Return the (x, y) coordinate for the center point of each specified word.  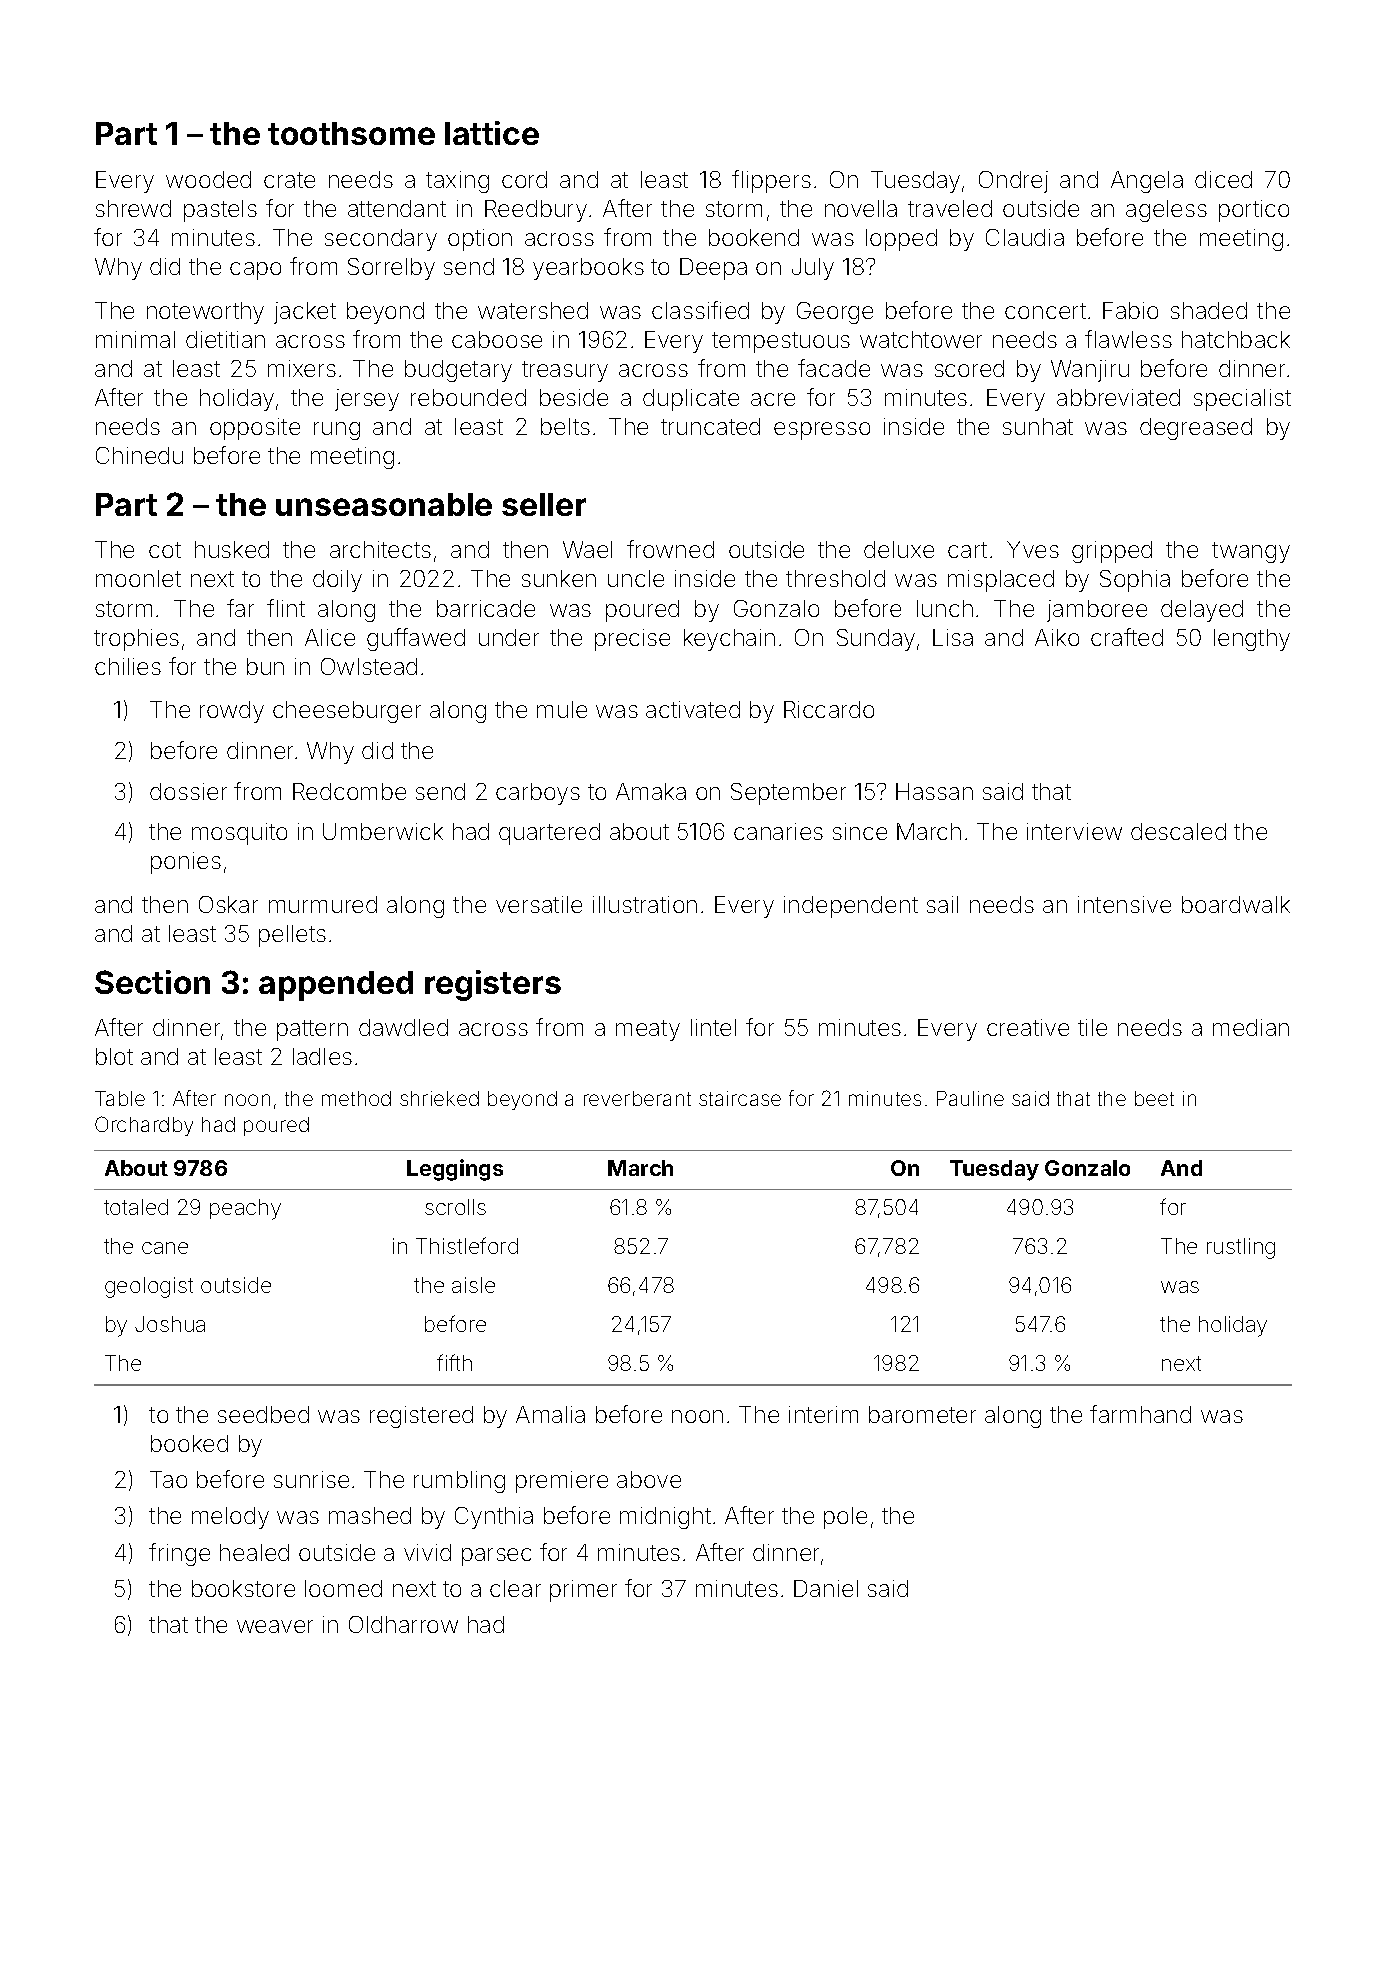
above (649, 1479)
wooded (208, 179)
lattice (492, 133)
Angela (1147, 182)
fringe (179, 1554)
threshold (835, 578)
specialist (1242, 400)
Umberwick (383, 831)
